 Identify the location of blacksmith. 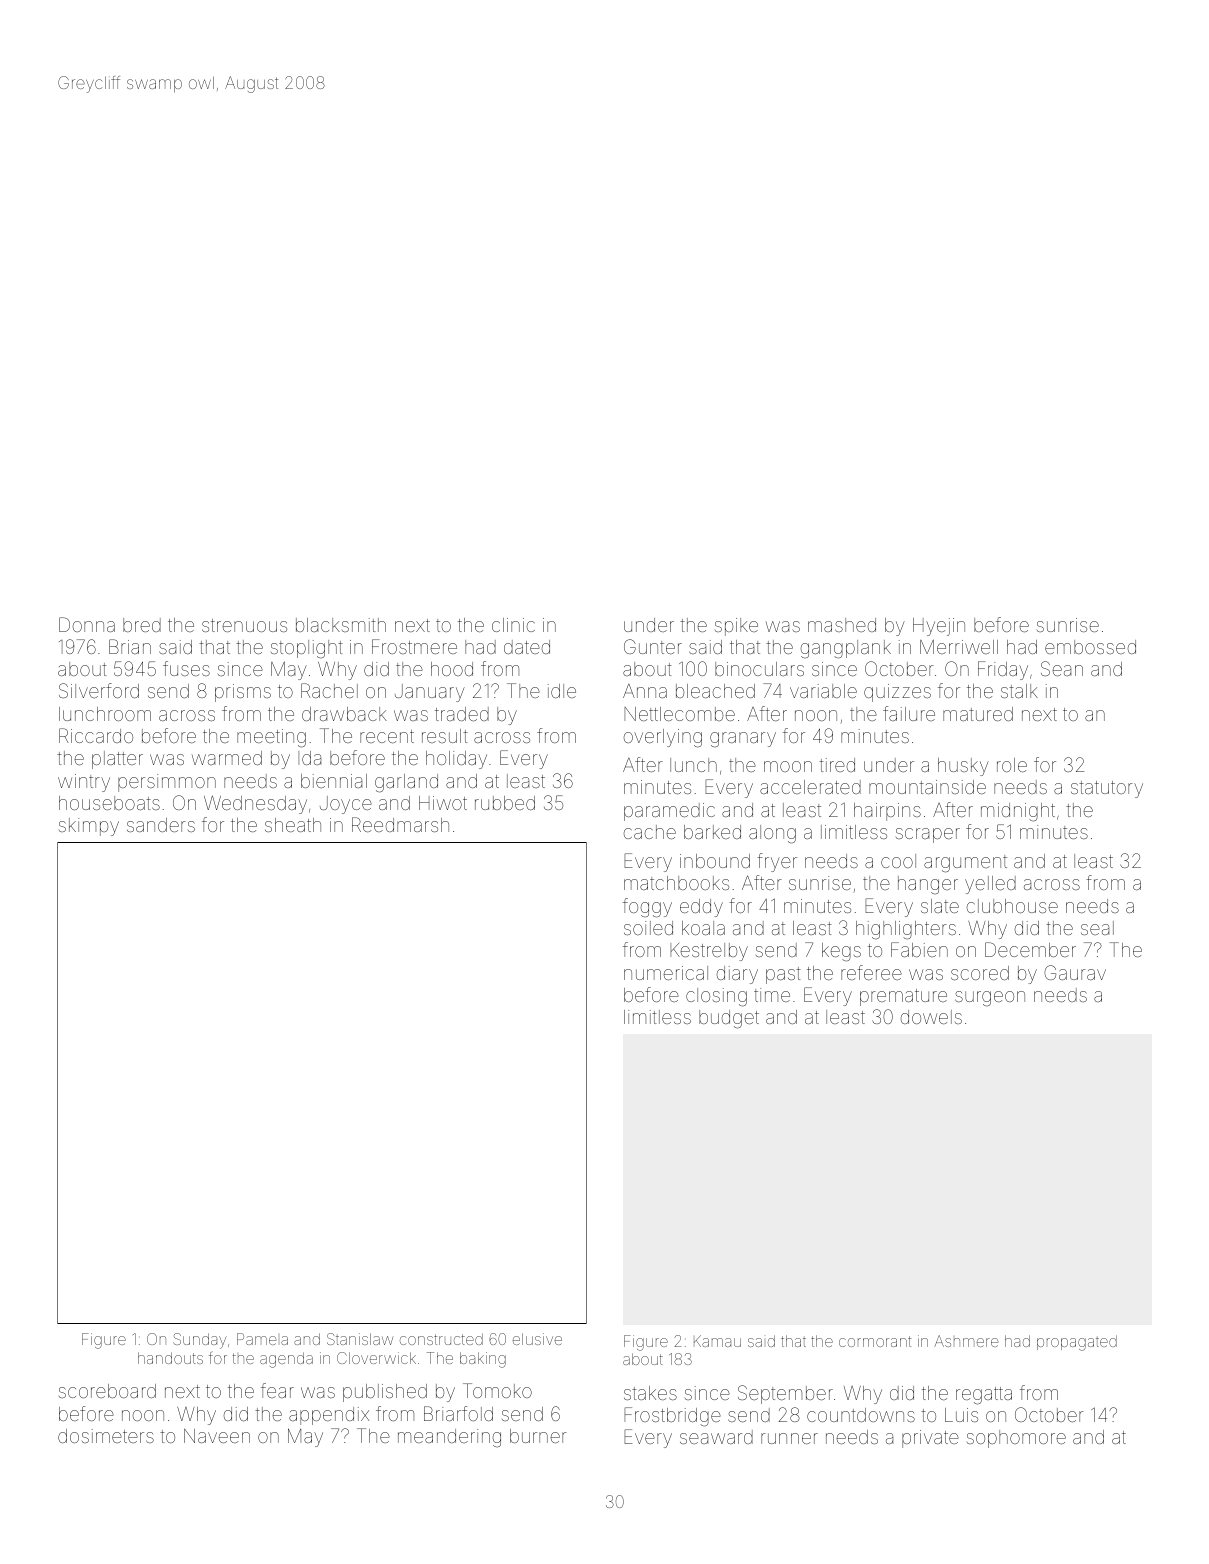
(341, 625).
